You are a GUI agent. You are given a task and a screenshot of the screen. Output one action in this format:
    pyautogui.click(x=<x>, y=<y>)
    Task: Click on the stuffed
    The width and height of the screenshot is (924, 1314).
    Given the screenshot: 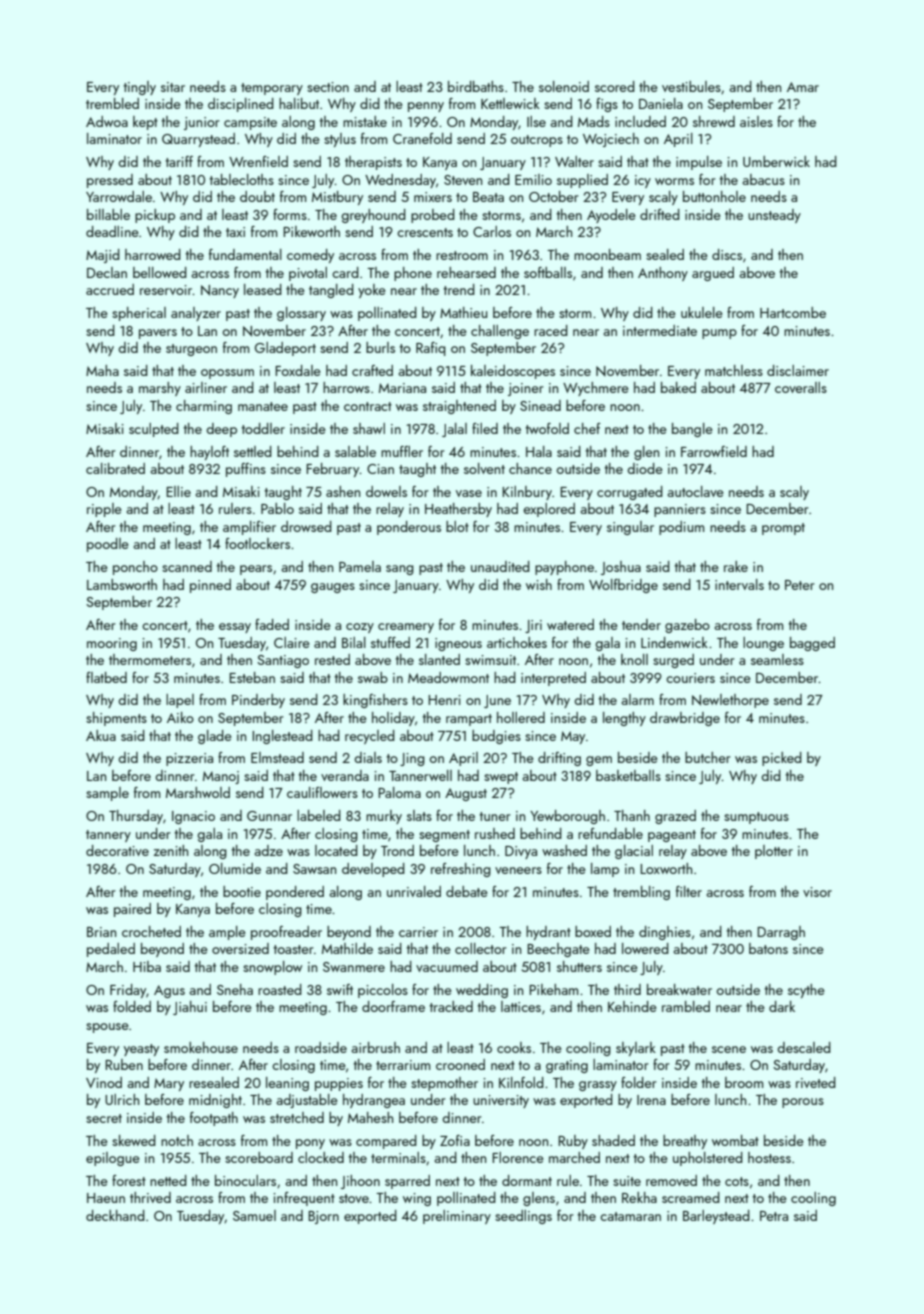 What is the action you would take?
    pyautogui.click(x=390, y=642)
